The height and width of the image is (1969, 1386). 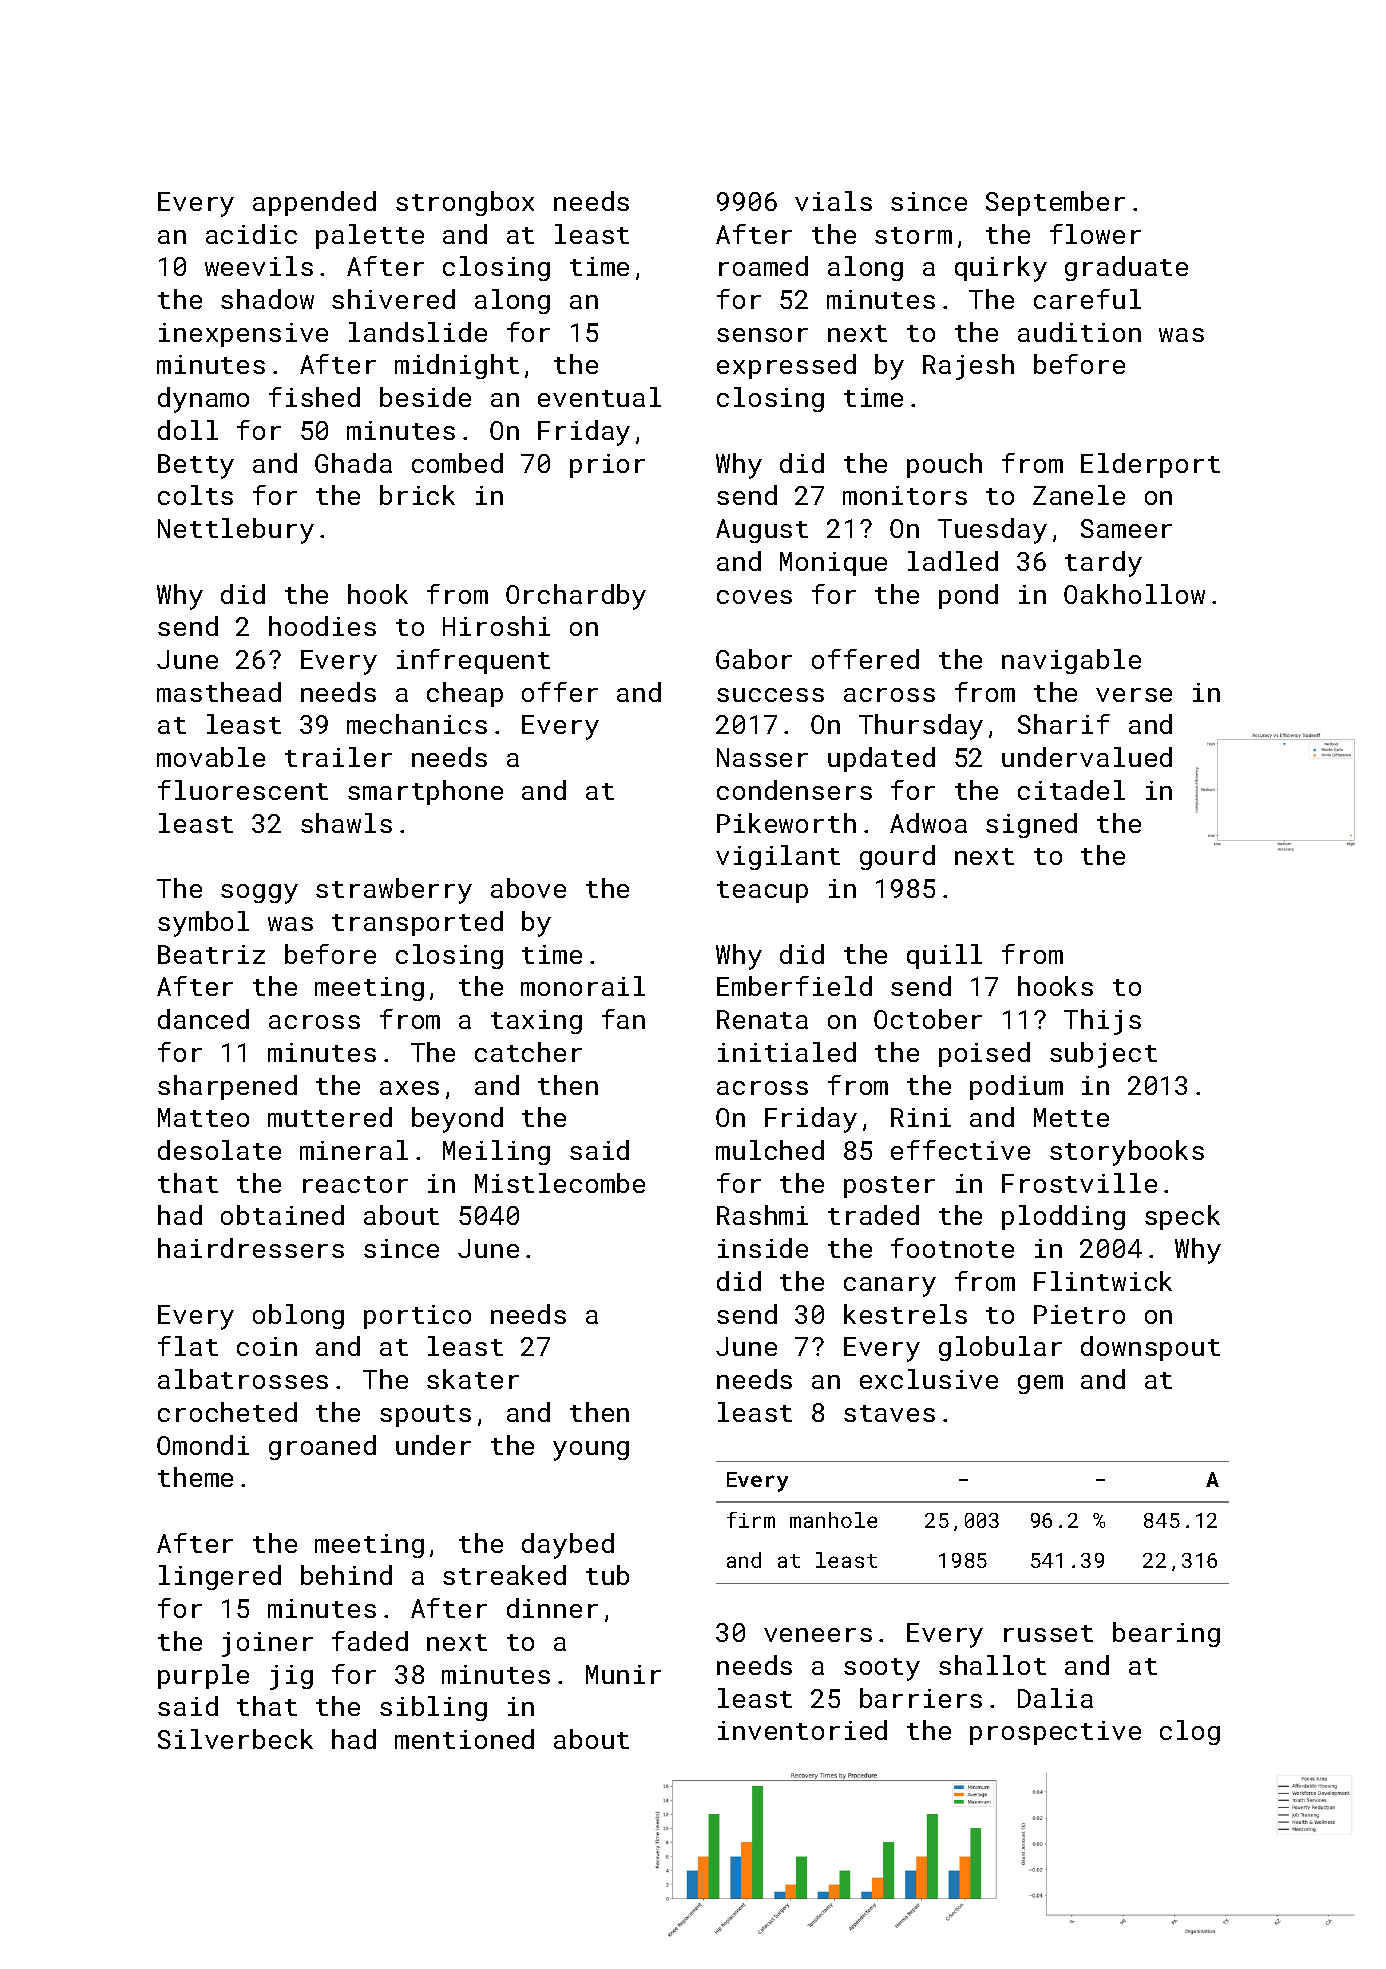 What do you see at coordinates (881, 759) in the image?
I see `updated` at bounding box center [881, 759].
